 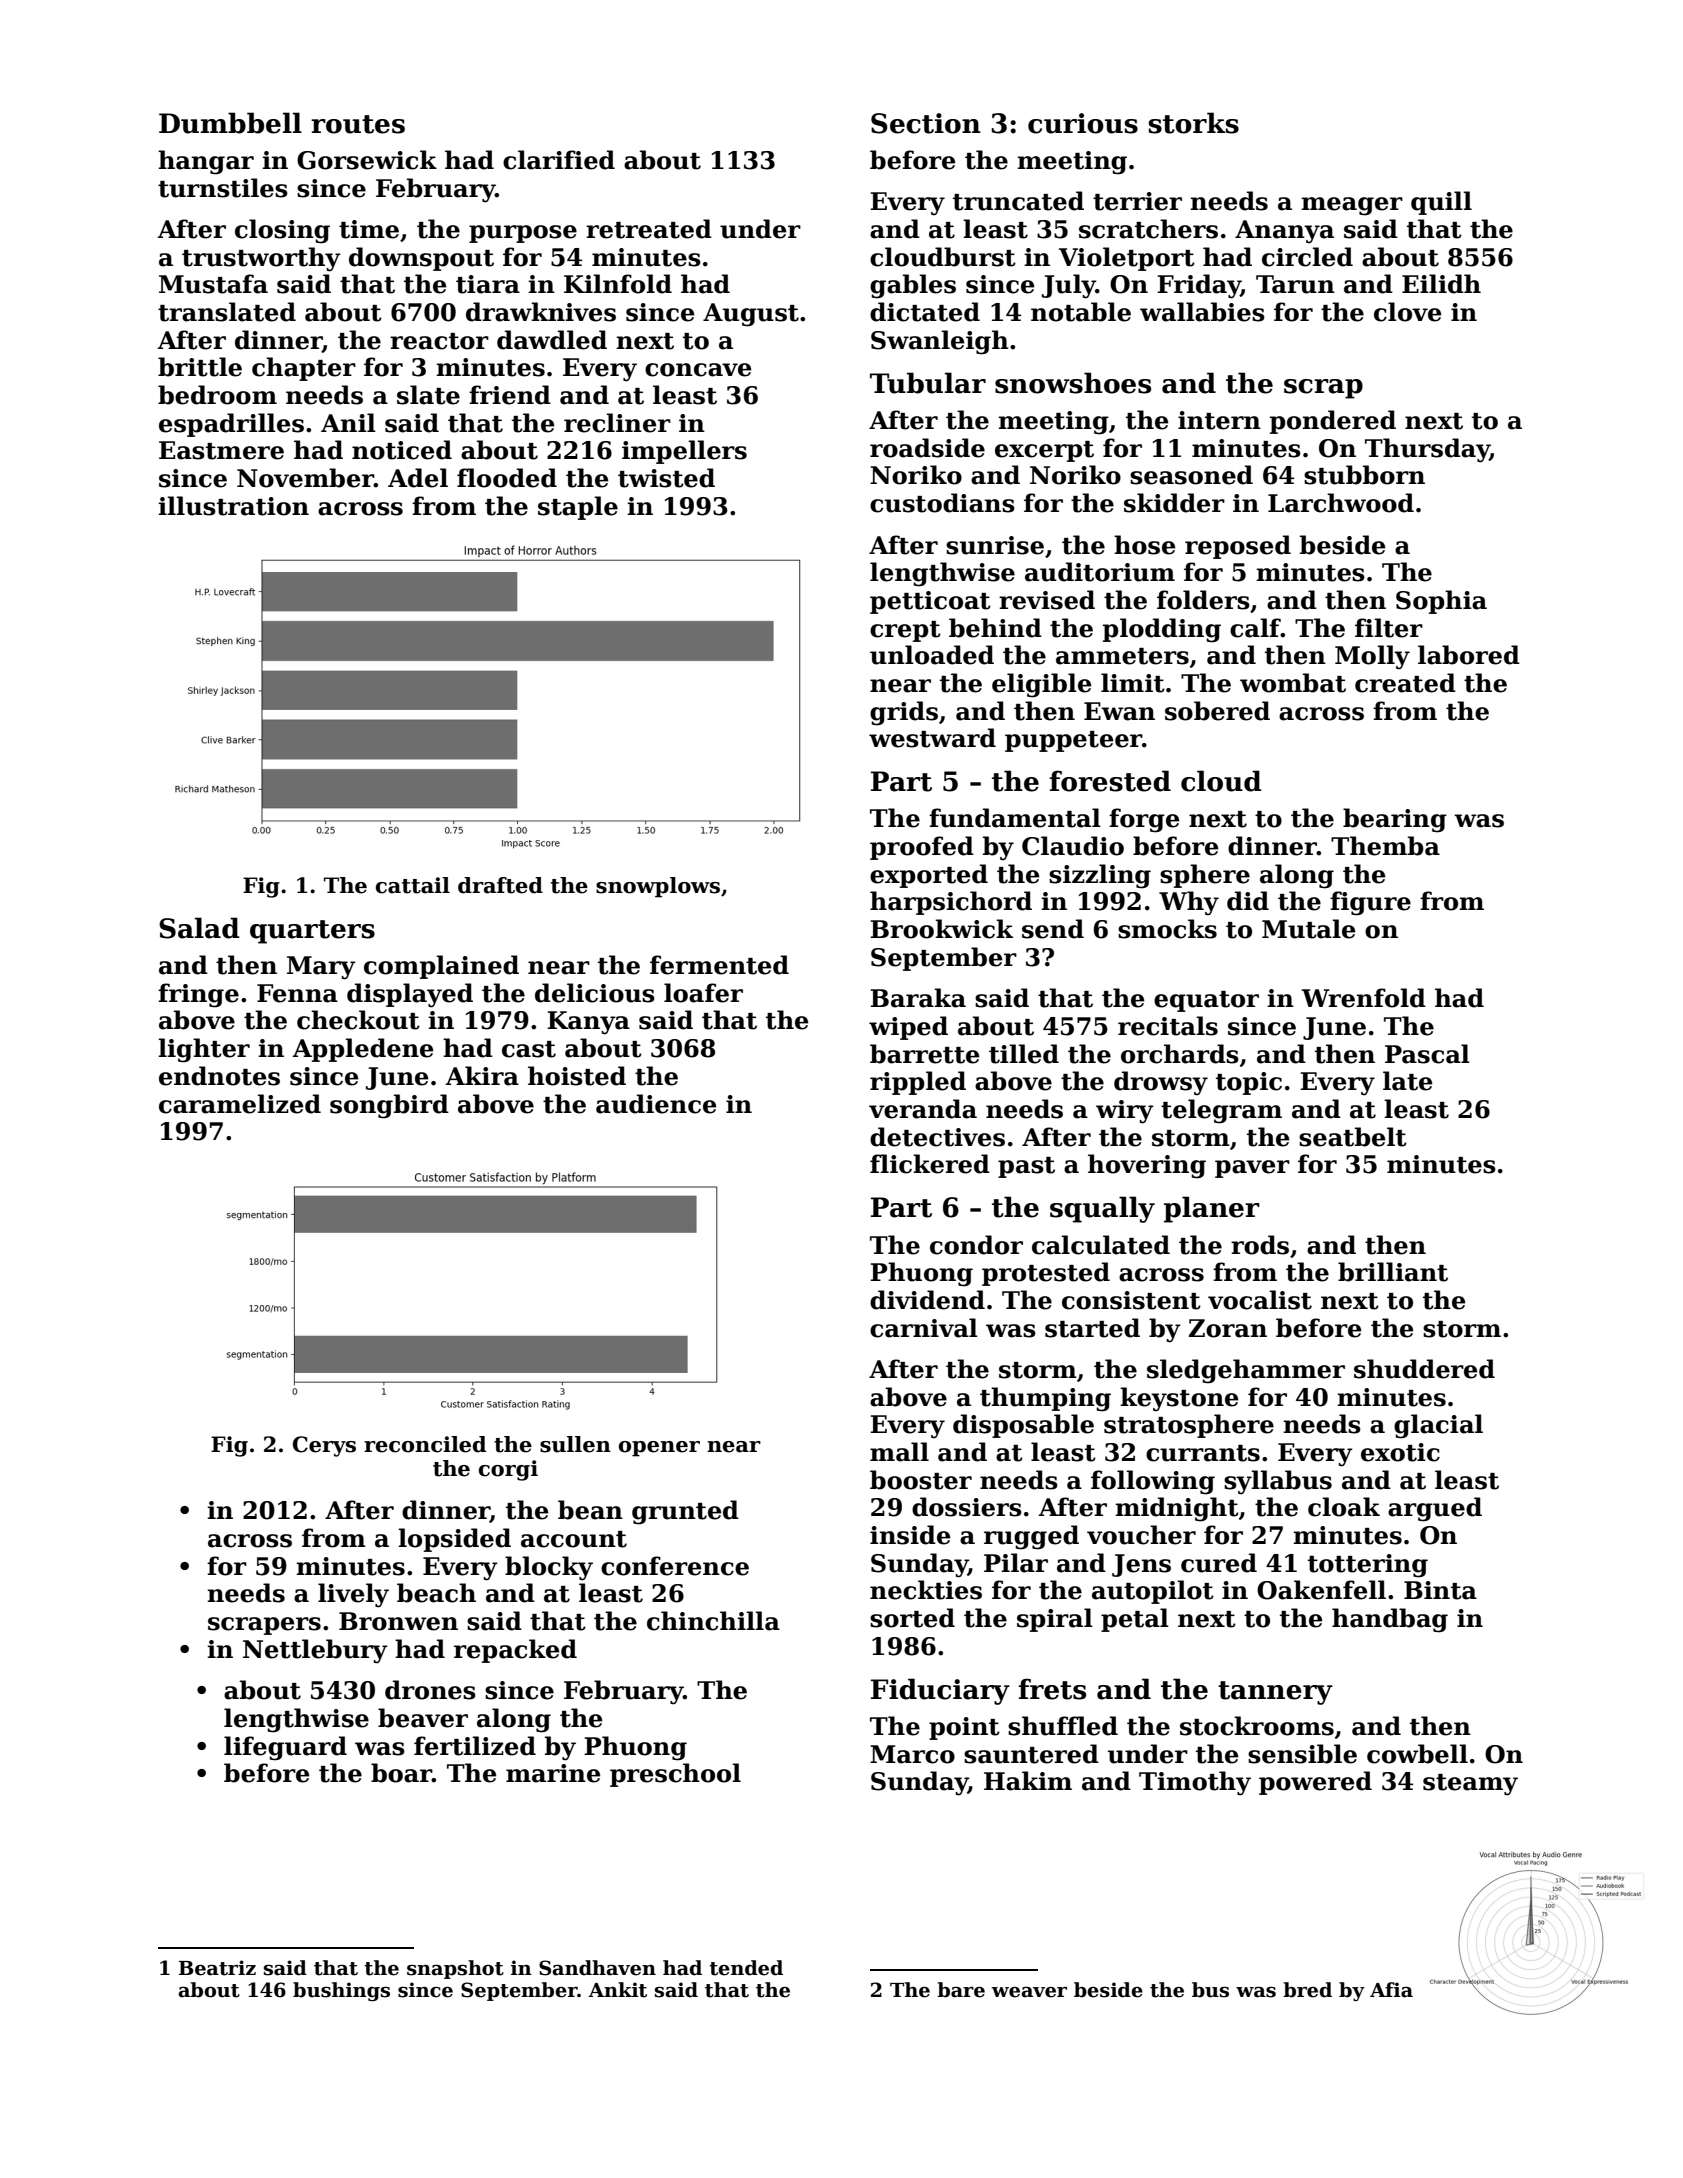 What do you see at coordinates (1295, 284) in the screenshot?
I see `Tarun` at bounding box center [1295, 284].
